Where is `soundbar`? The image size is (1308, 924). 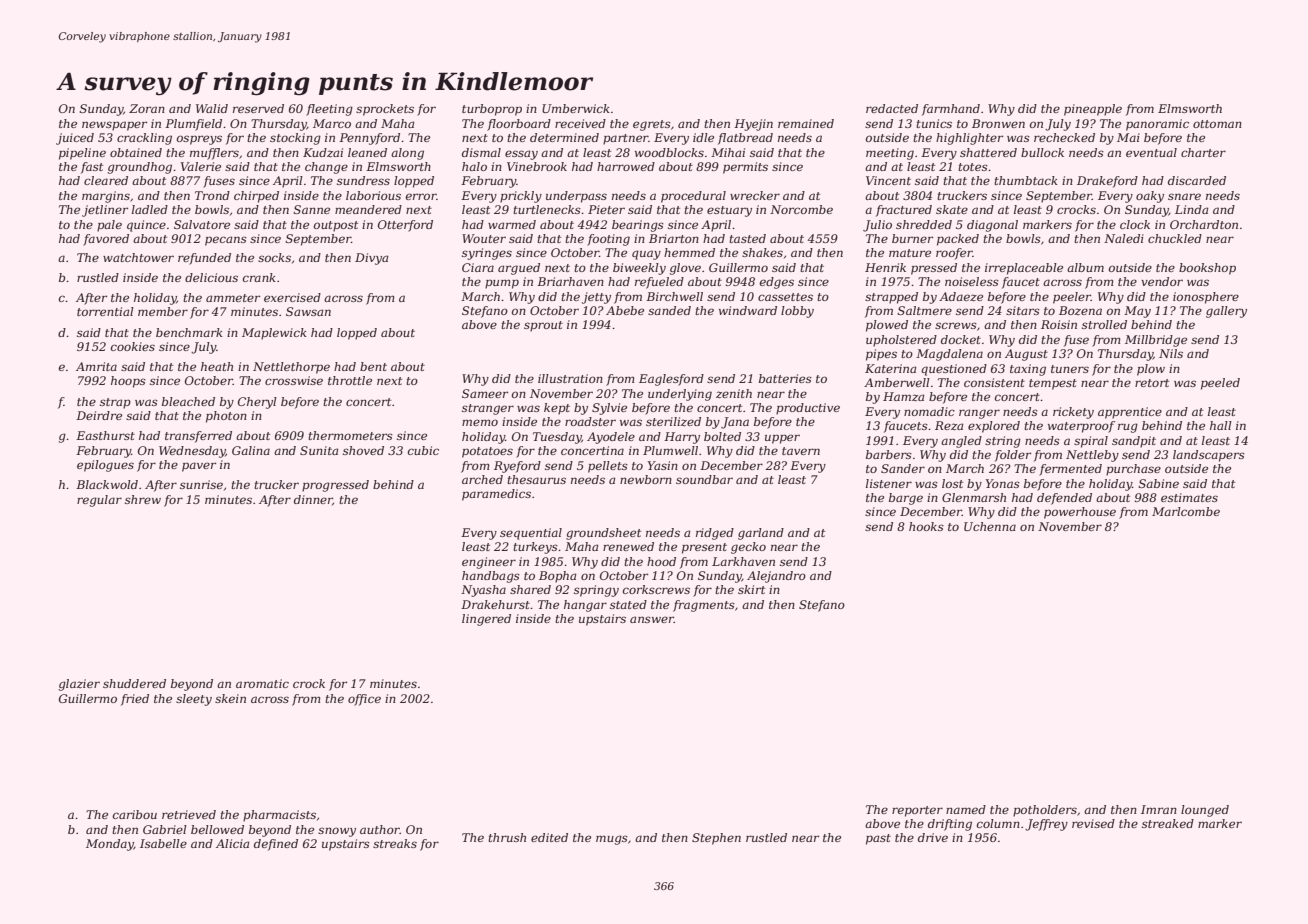
soundbar is located at coordinates (704, 479).
